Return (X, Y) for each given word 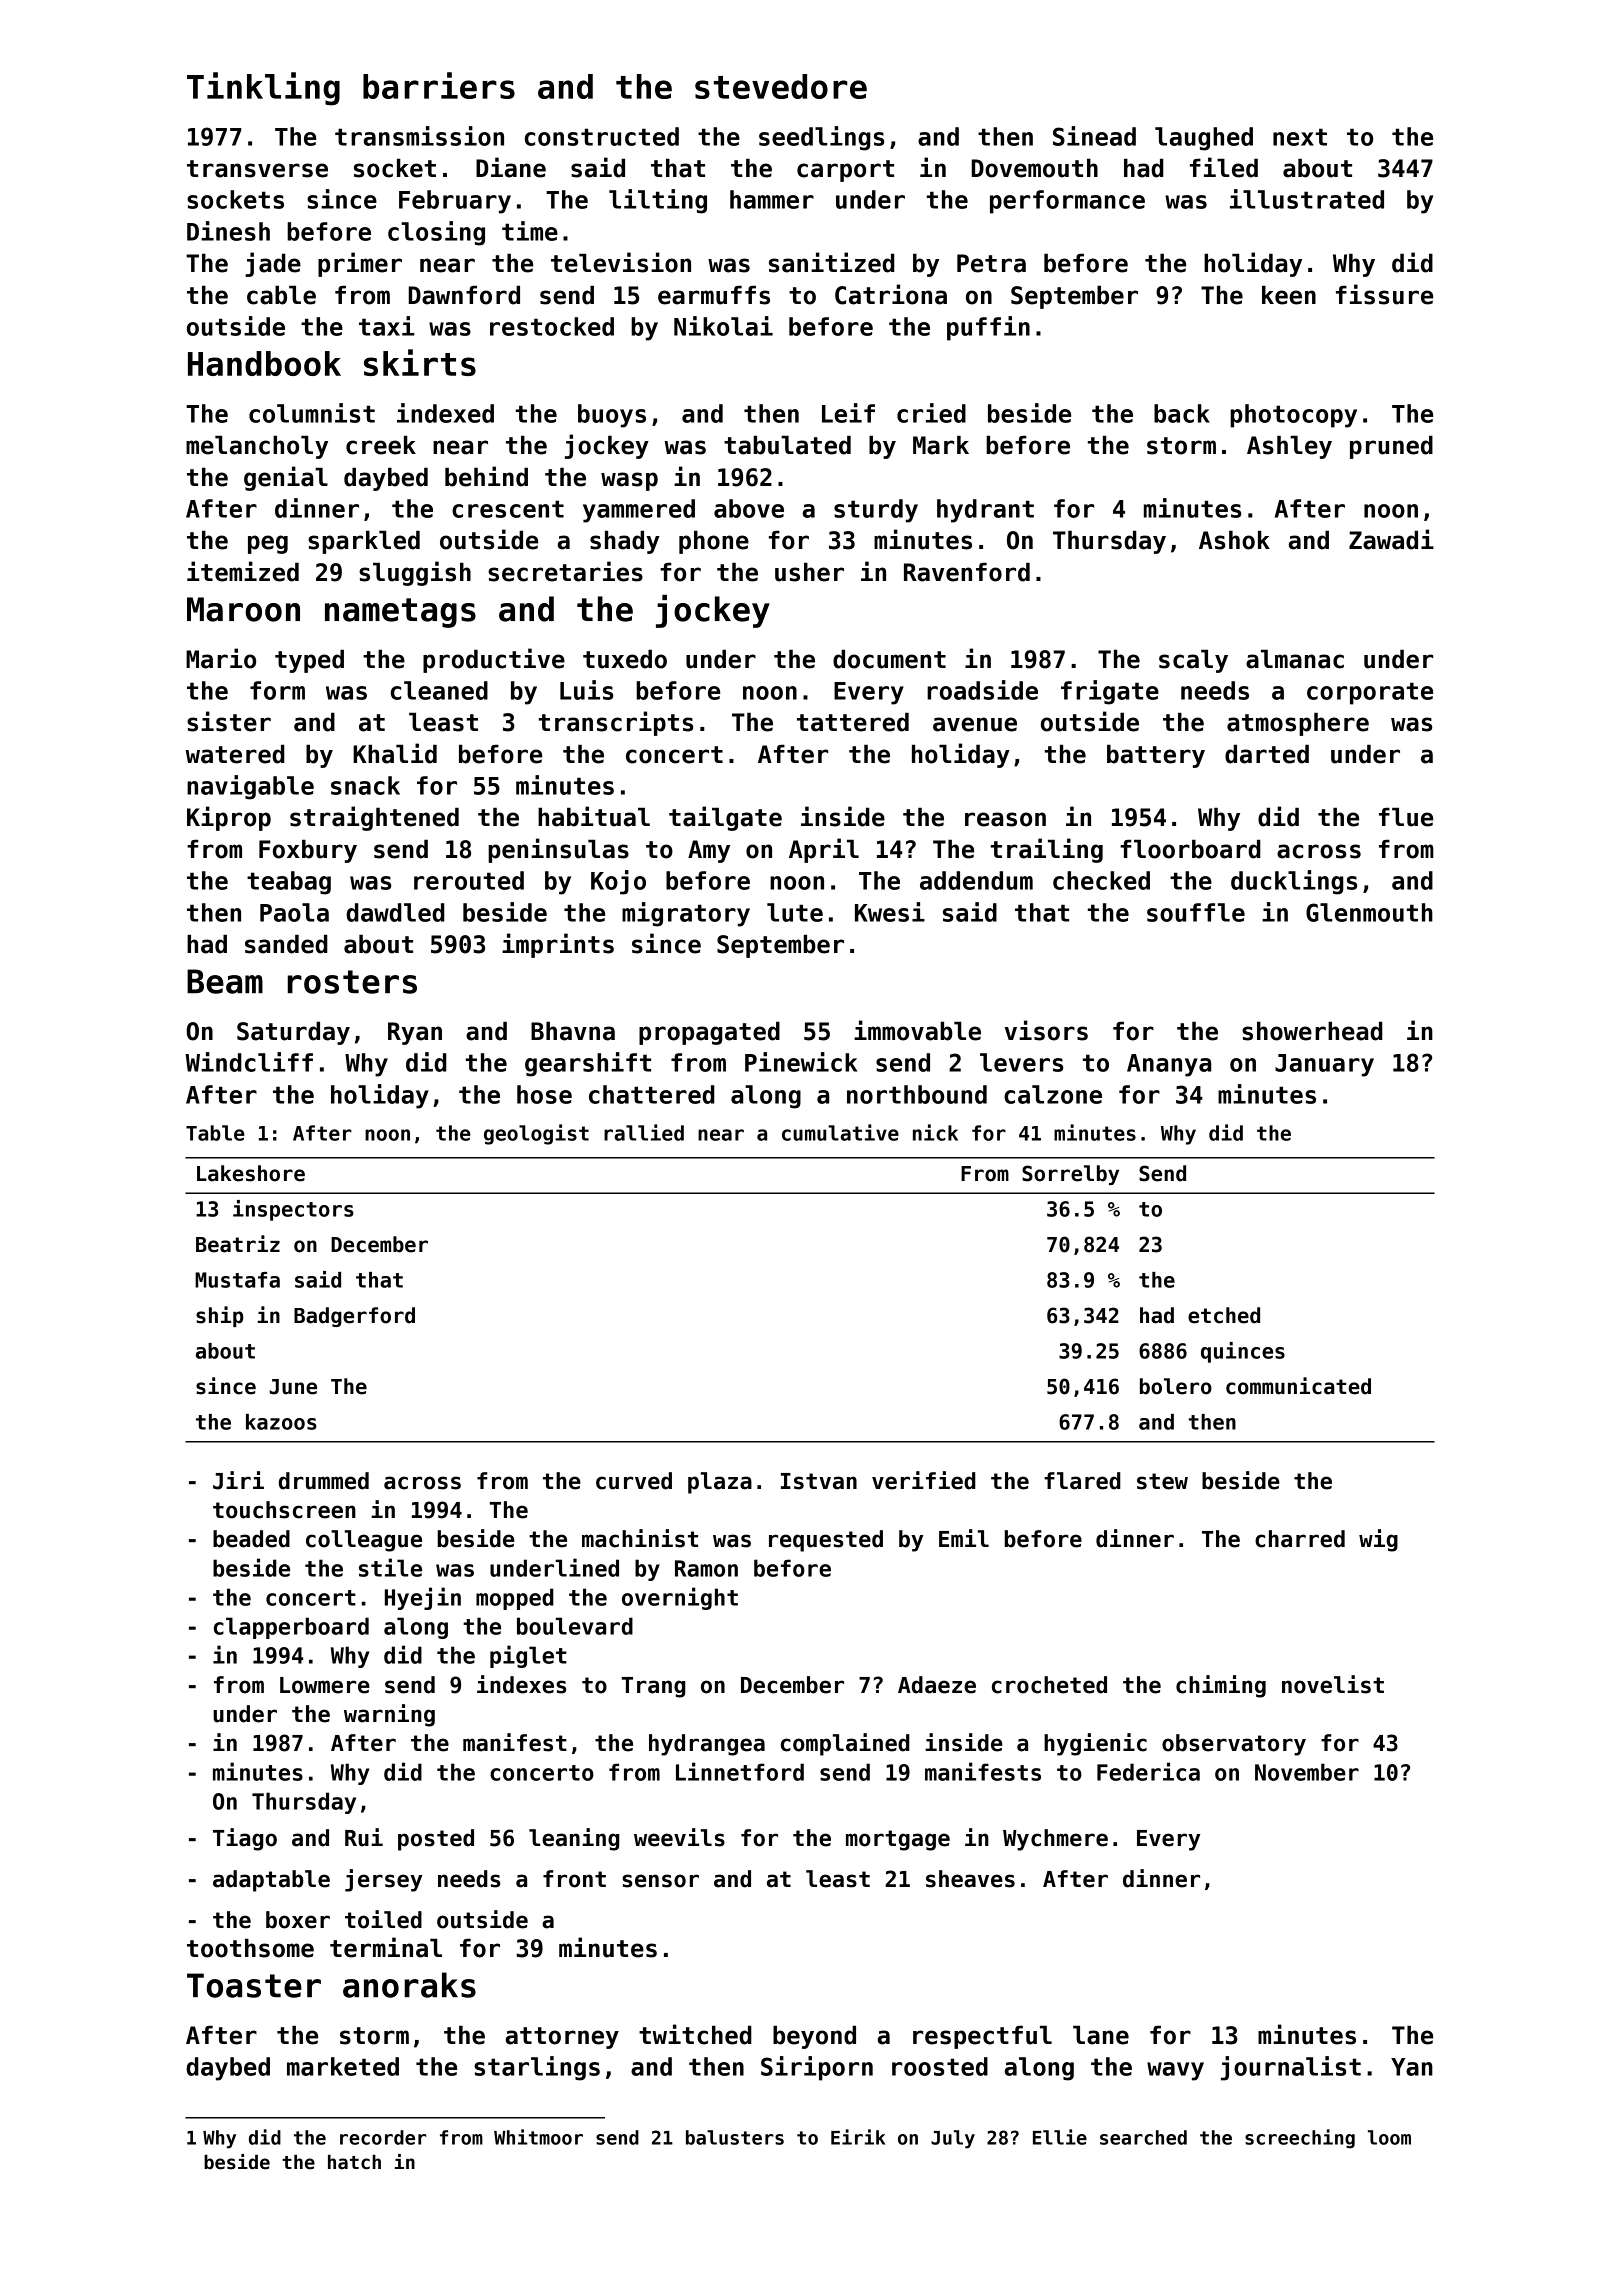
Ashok (1234, 540)
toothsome (250, 1948)
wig (1378, 1540)
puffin (988, 328)
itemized (243, 571)
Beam (225, 981)
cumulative (840, 1132)
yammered (639, 511)
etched (1224, 1315)
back (1182, 413)
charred (1300, 1539)
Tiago (245, 1839)
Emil (964, 1538)
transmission (419, 136)
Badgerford (354, 1317)
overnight (680, 1598)
